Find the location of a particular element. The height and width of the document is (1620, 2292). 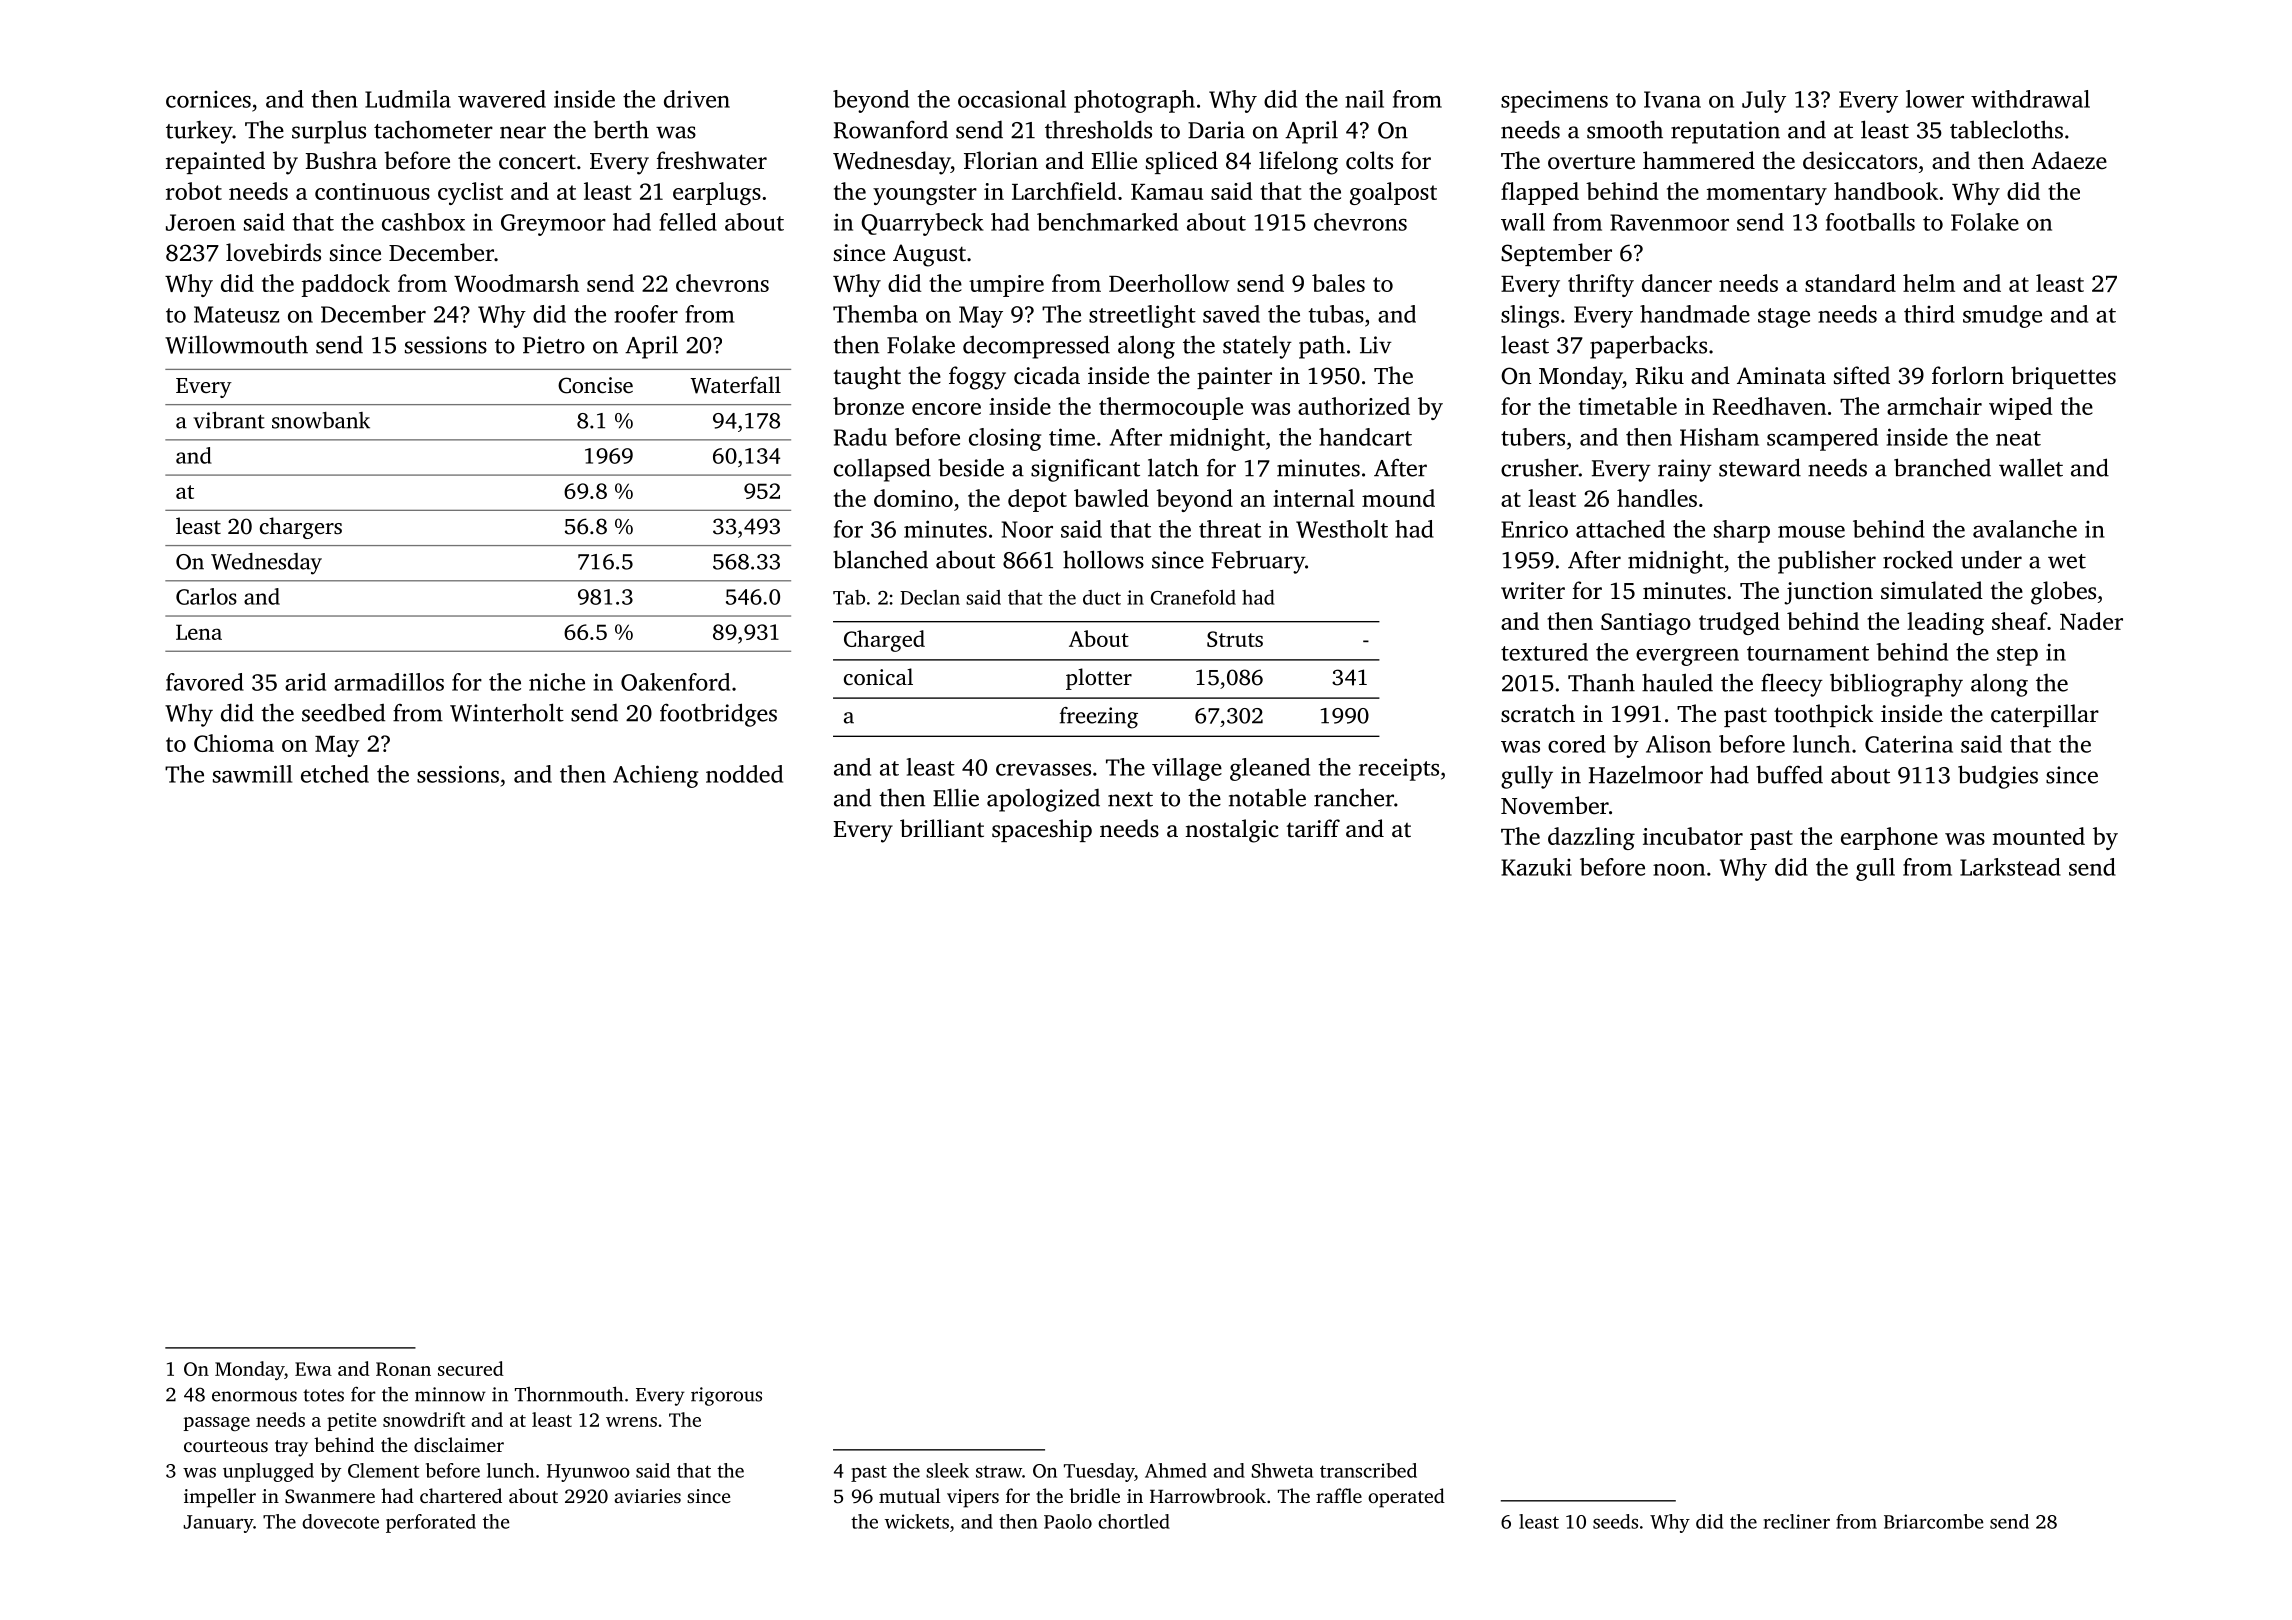

authorized is located at coordinates (1354, 406).
